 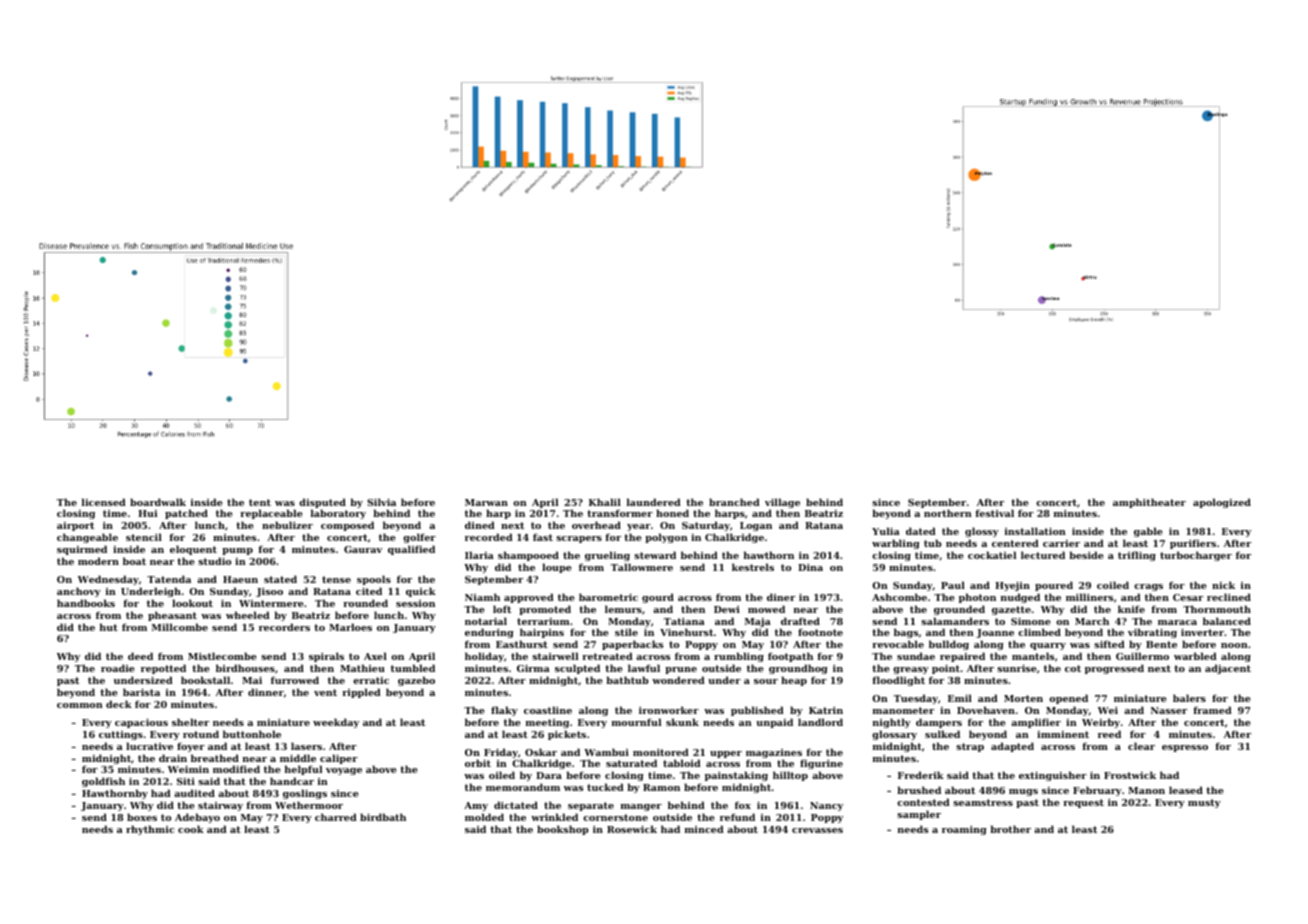 What do you see at coordinates (173, 758) in the page?
I see `drain` at bounding box center [173, 758].
